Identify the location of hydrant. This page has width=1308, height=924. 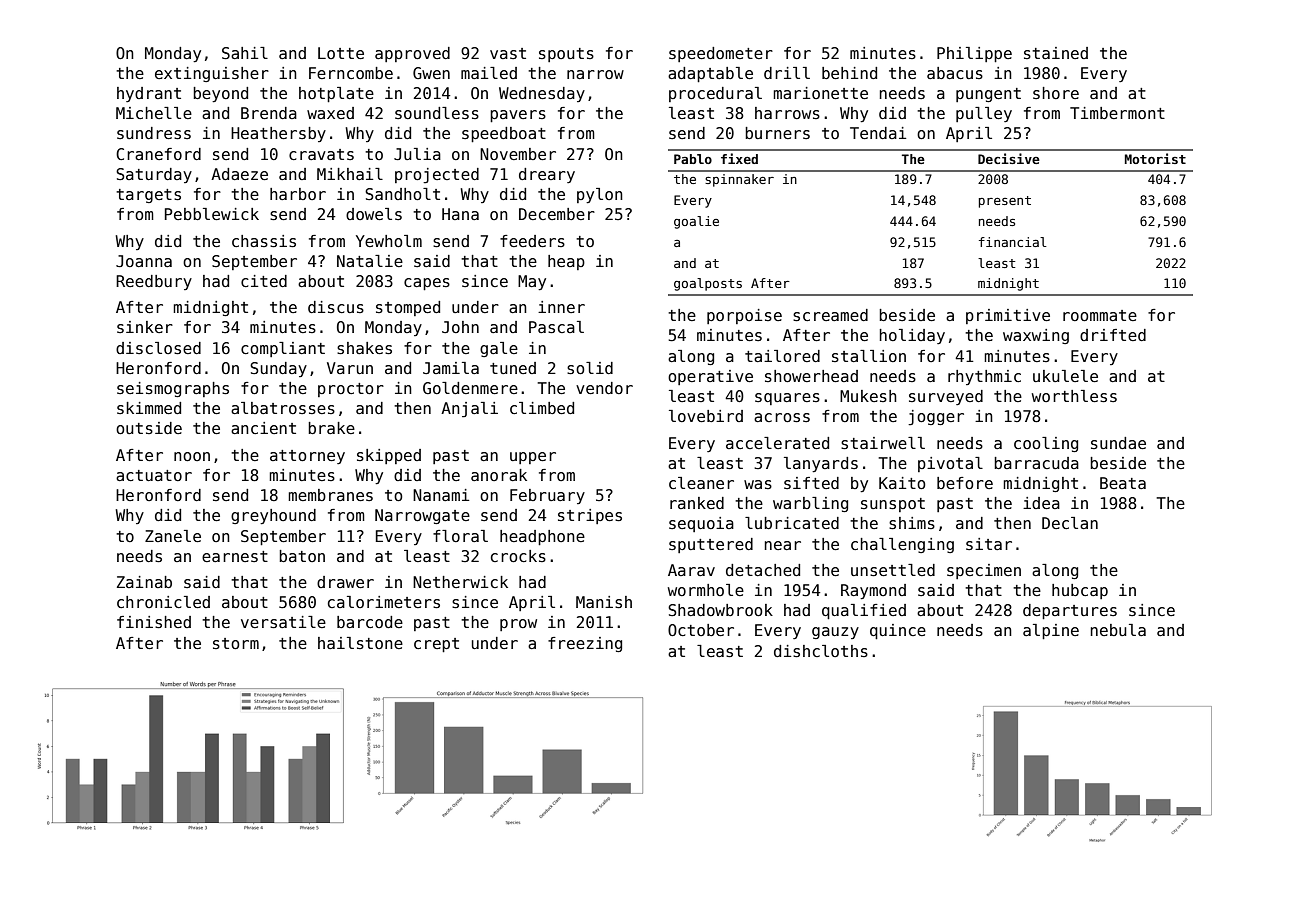
(149, 94).
